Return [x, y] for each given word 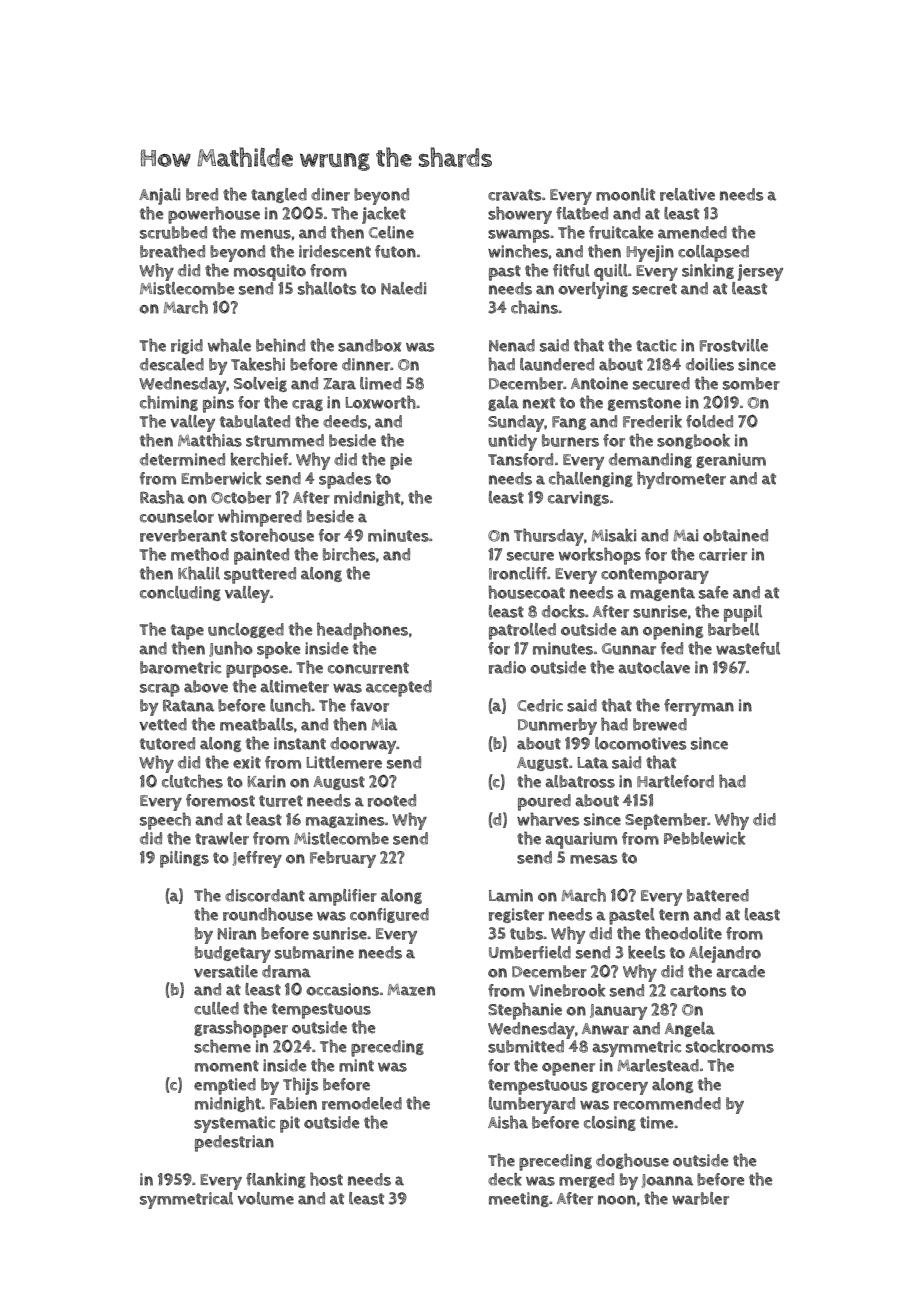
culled [216, 1008]
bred [202, 194]
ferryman [699, 707]
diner [330, 194]
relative [687, 194]
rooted [392, 800]
